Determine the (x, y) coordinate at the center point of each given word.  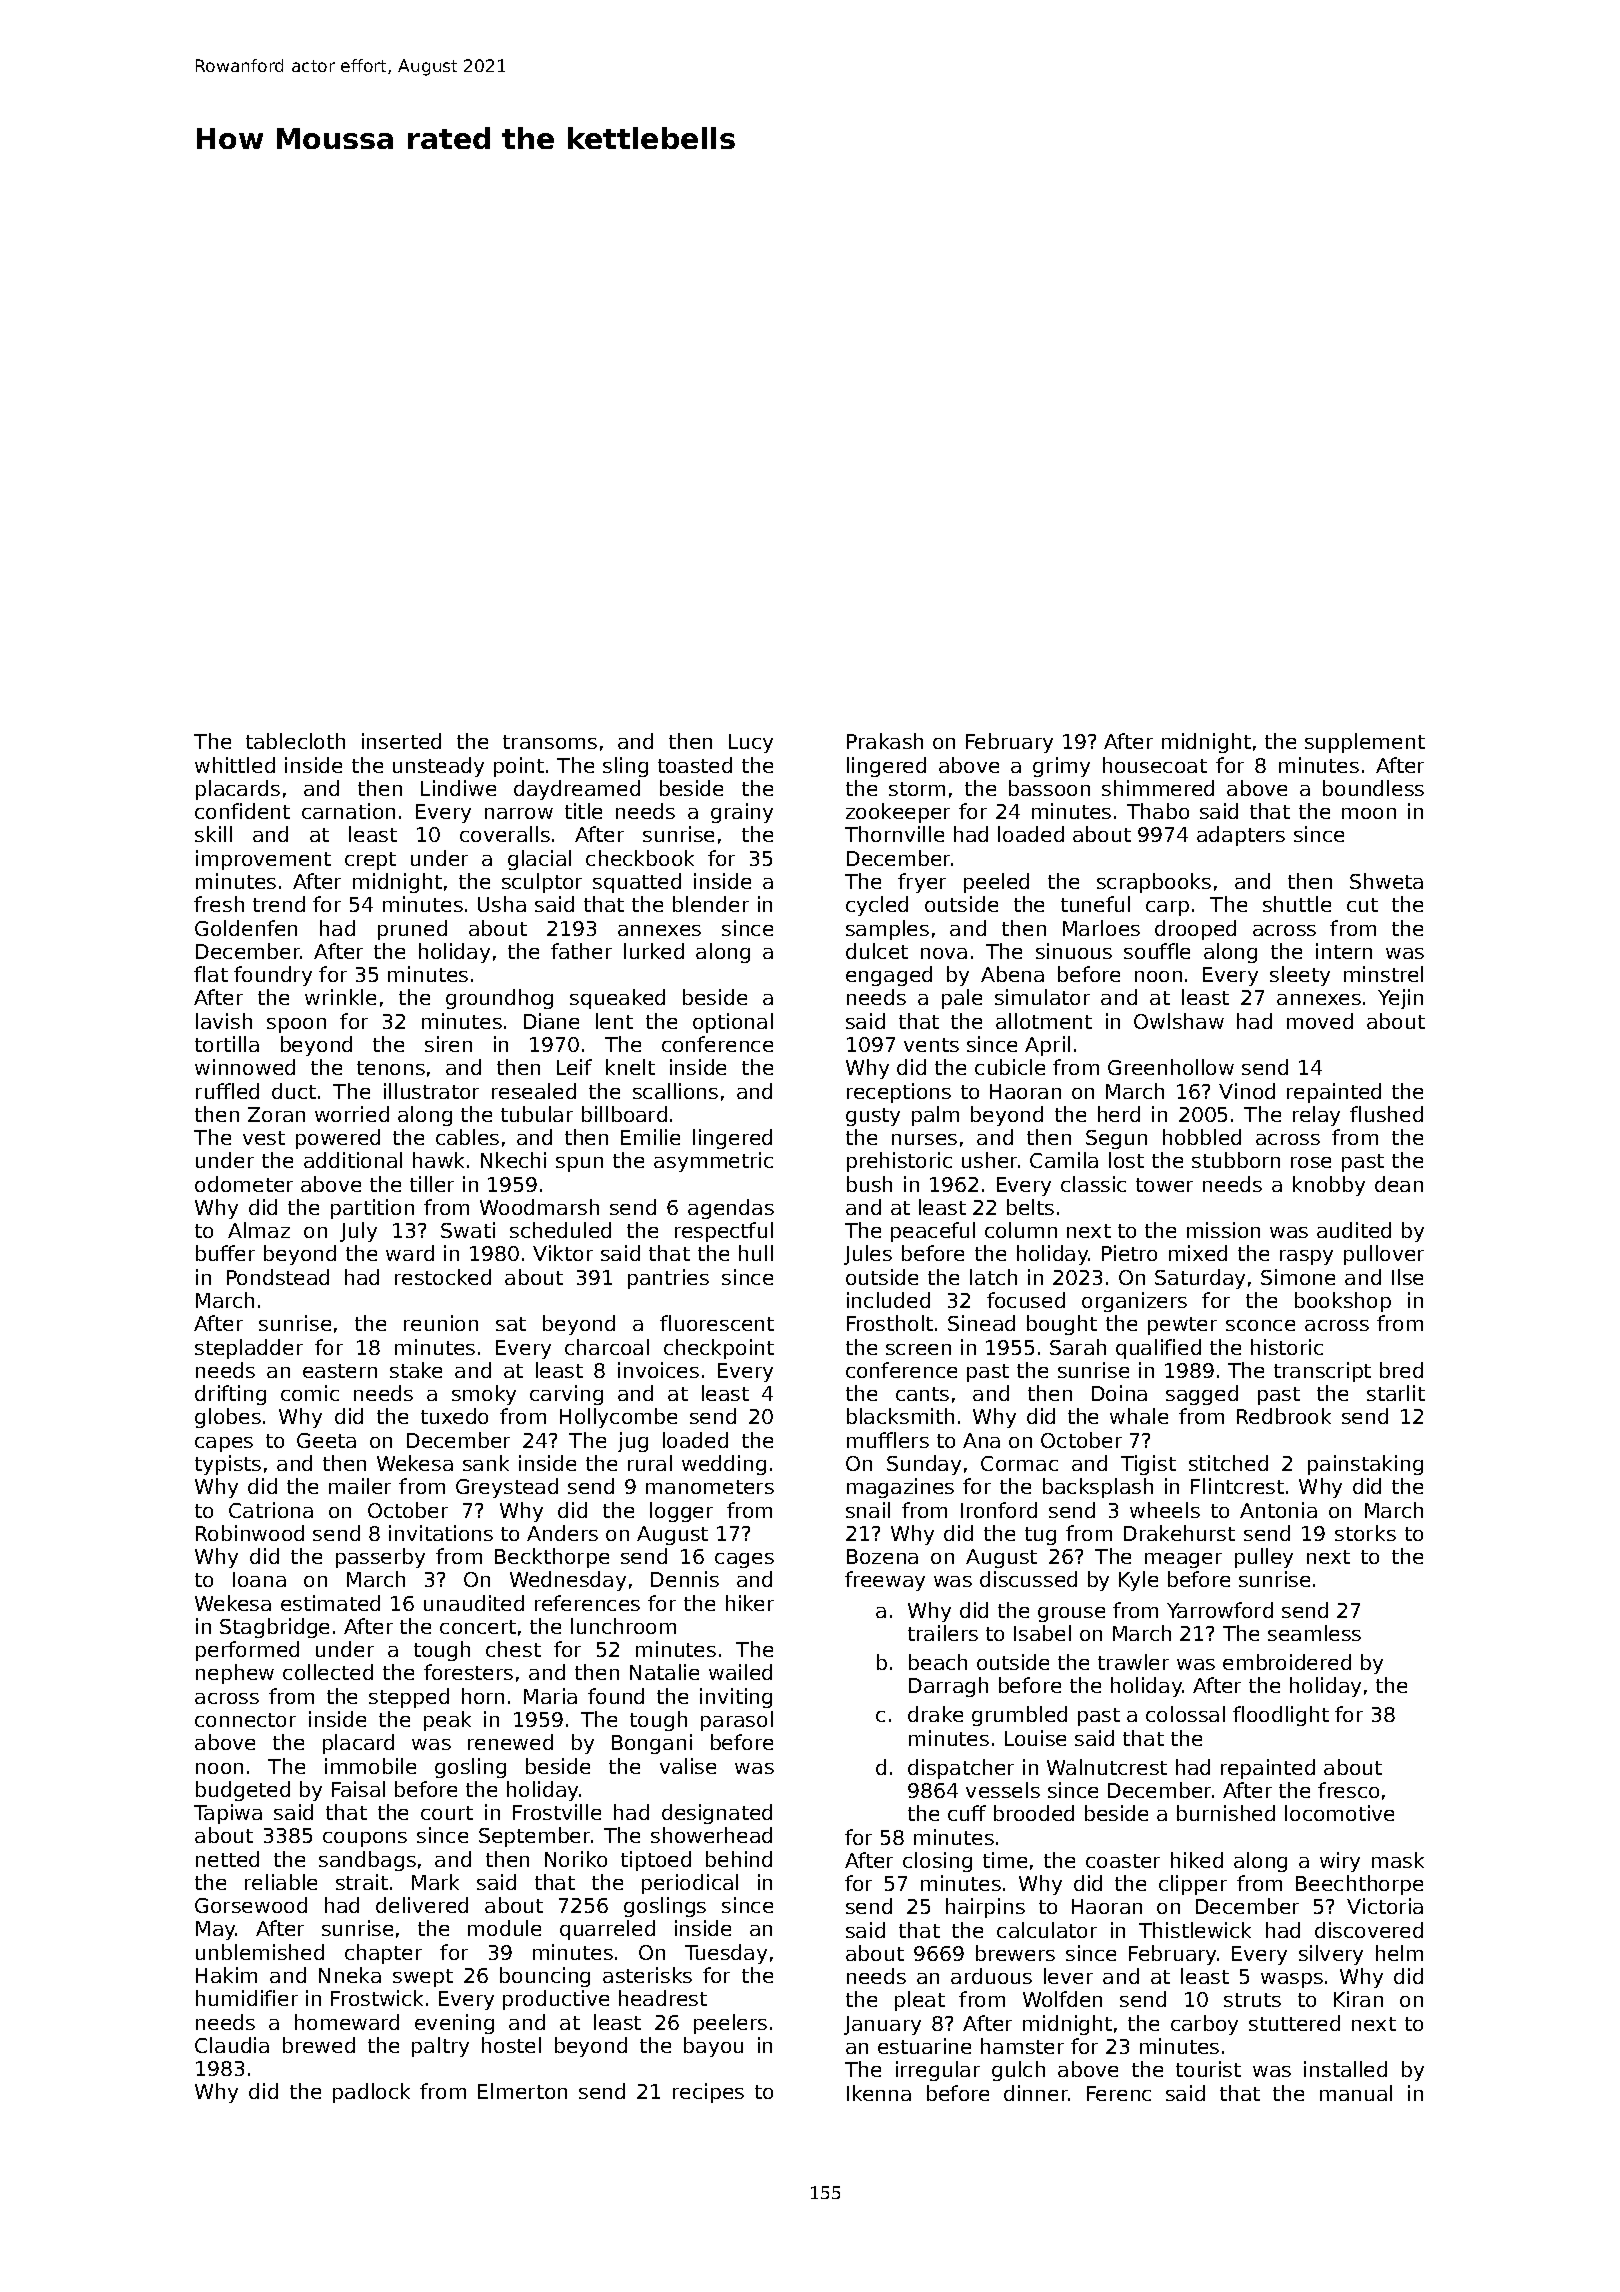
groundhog (499, 999)
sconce (1260, 1325)
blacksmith (900, 1416)
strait (362, 1882)
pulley (1264, 1558)
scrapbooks (1154, 883)
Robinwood (250, 1533)
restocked (443, 1277)
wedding (724, 1465)
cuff (967, 1813)
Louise (1035, 1738)
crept (370, 861)
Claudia (232, 2045)
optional (733, 1023)
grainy (742, 813)
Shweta (1386, 881)
